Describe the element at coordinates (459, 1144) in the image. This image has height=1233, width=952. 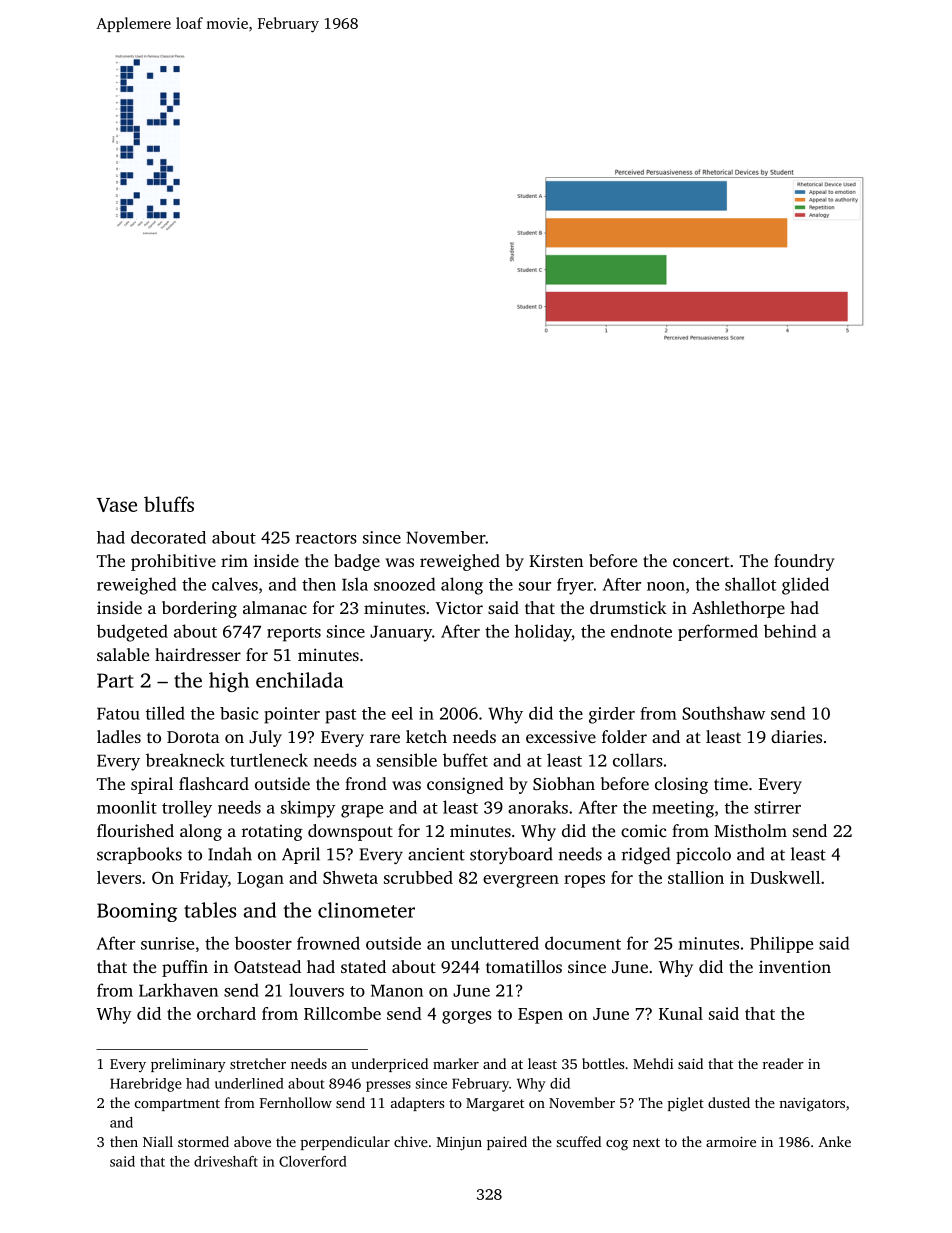
I see `Minjun` at that location.
